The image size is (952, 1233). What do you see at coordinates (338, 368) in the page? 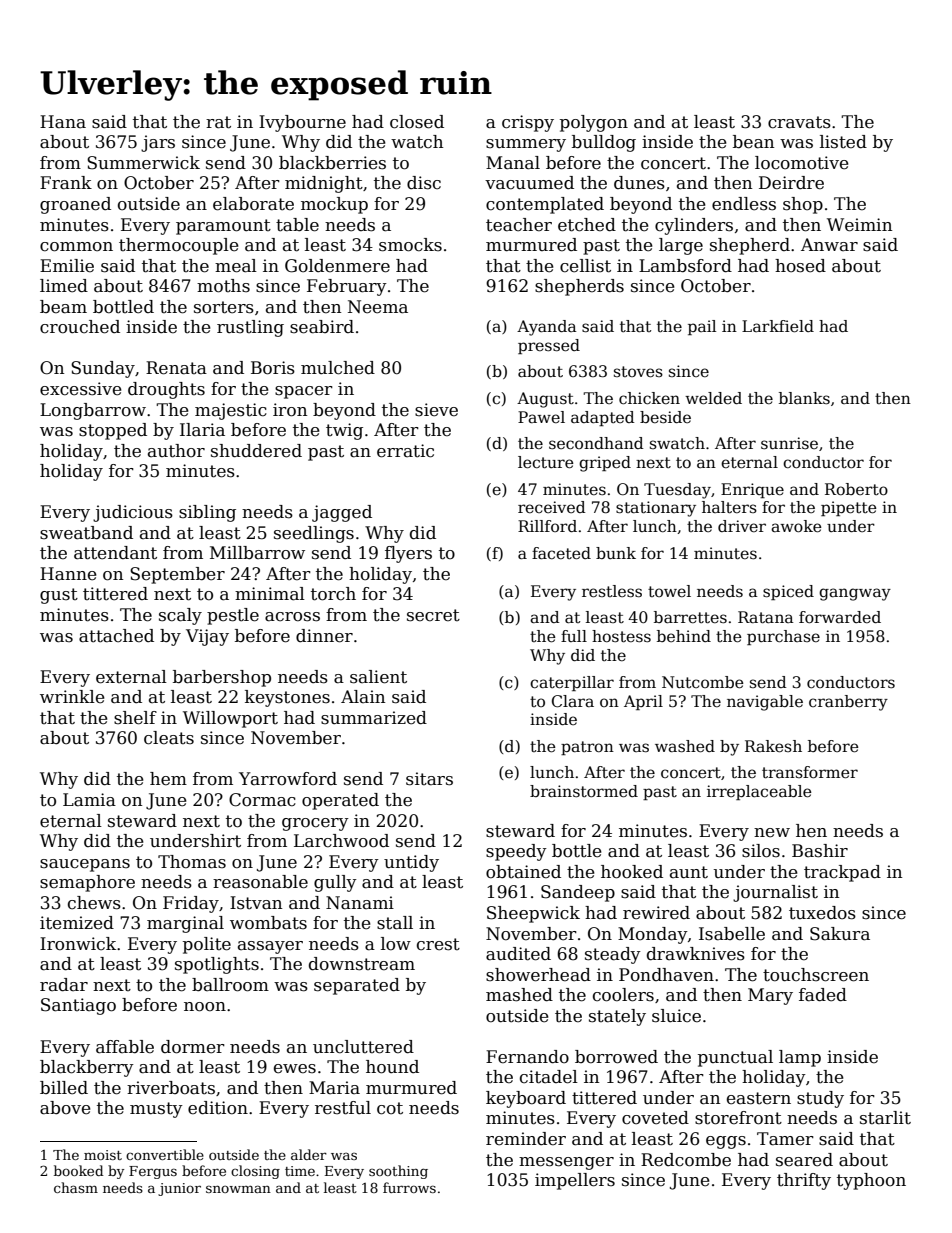
I see `mulched` at bounding box center [338, 368].
